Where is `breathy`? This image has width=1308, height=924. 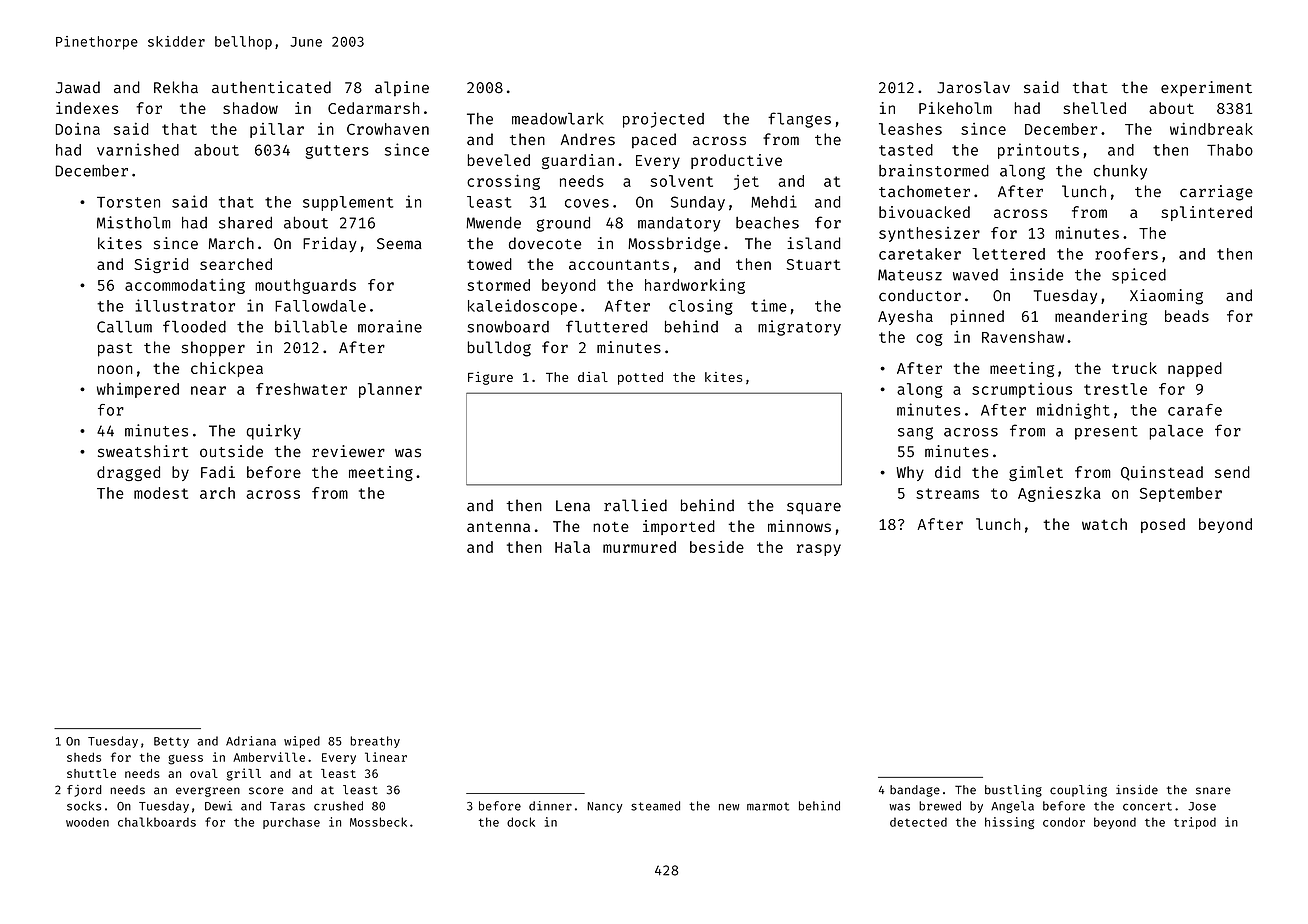
breathy is located at coordinates (375, 742).
